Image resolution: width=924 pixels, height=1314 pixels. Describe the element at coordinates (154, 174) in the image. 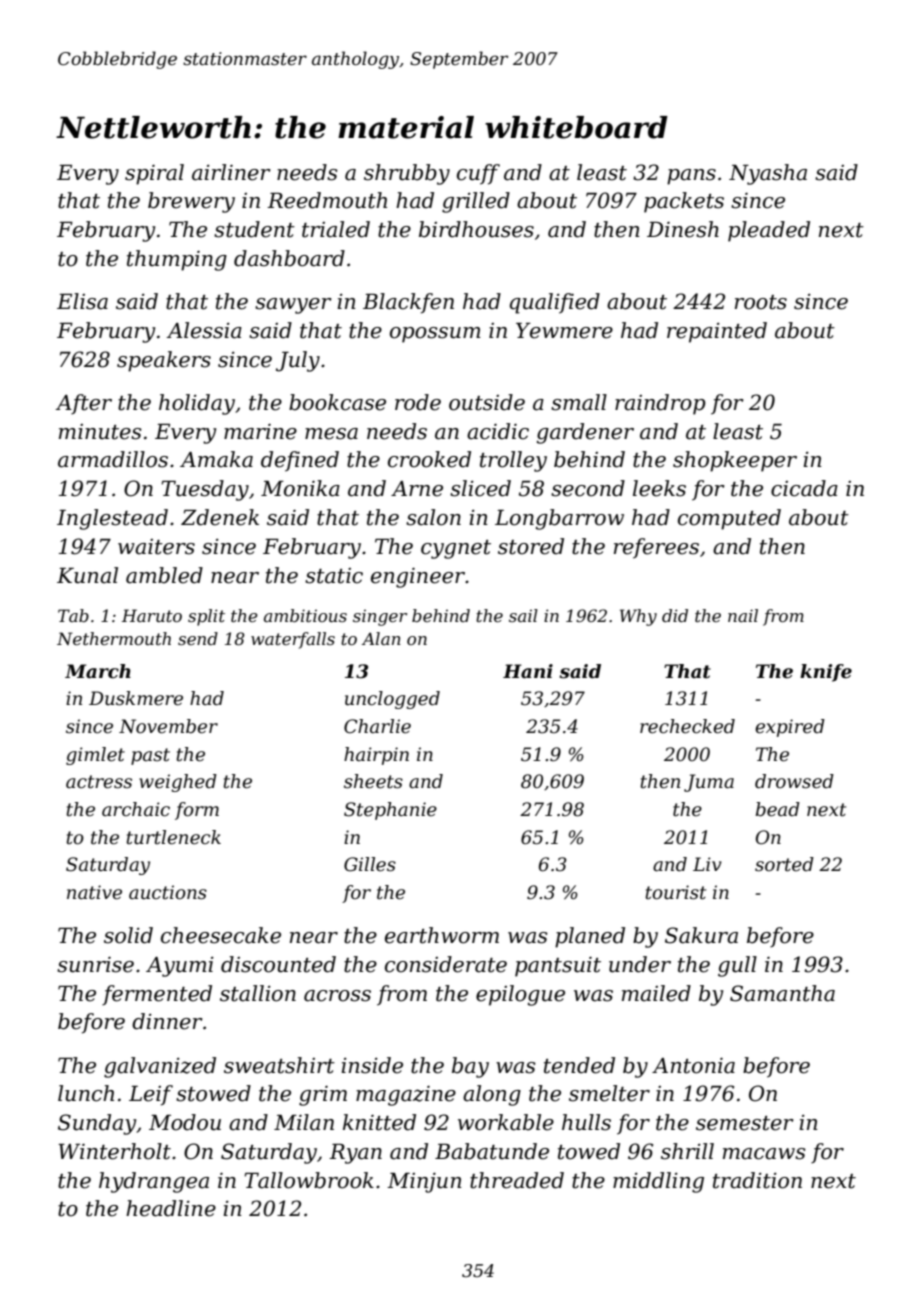

I see `spiral` at that location.
